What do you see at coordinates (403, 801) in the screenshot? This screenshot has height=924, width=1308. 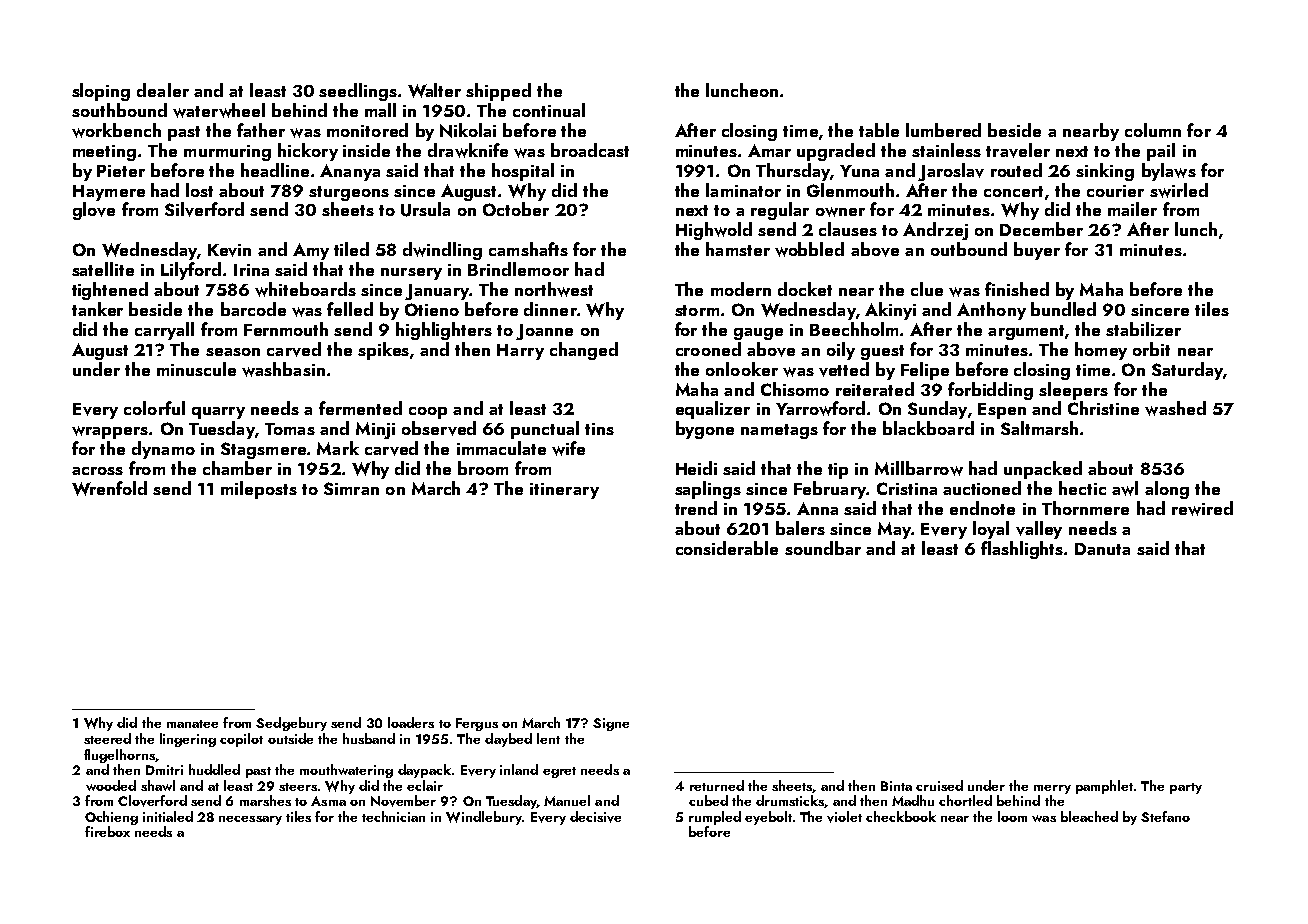 I see `November` at bounding box center [403, 801].
